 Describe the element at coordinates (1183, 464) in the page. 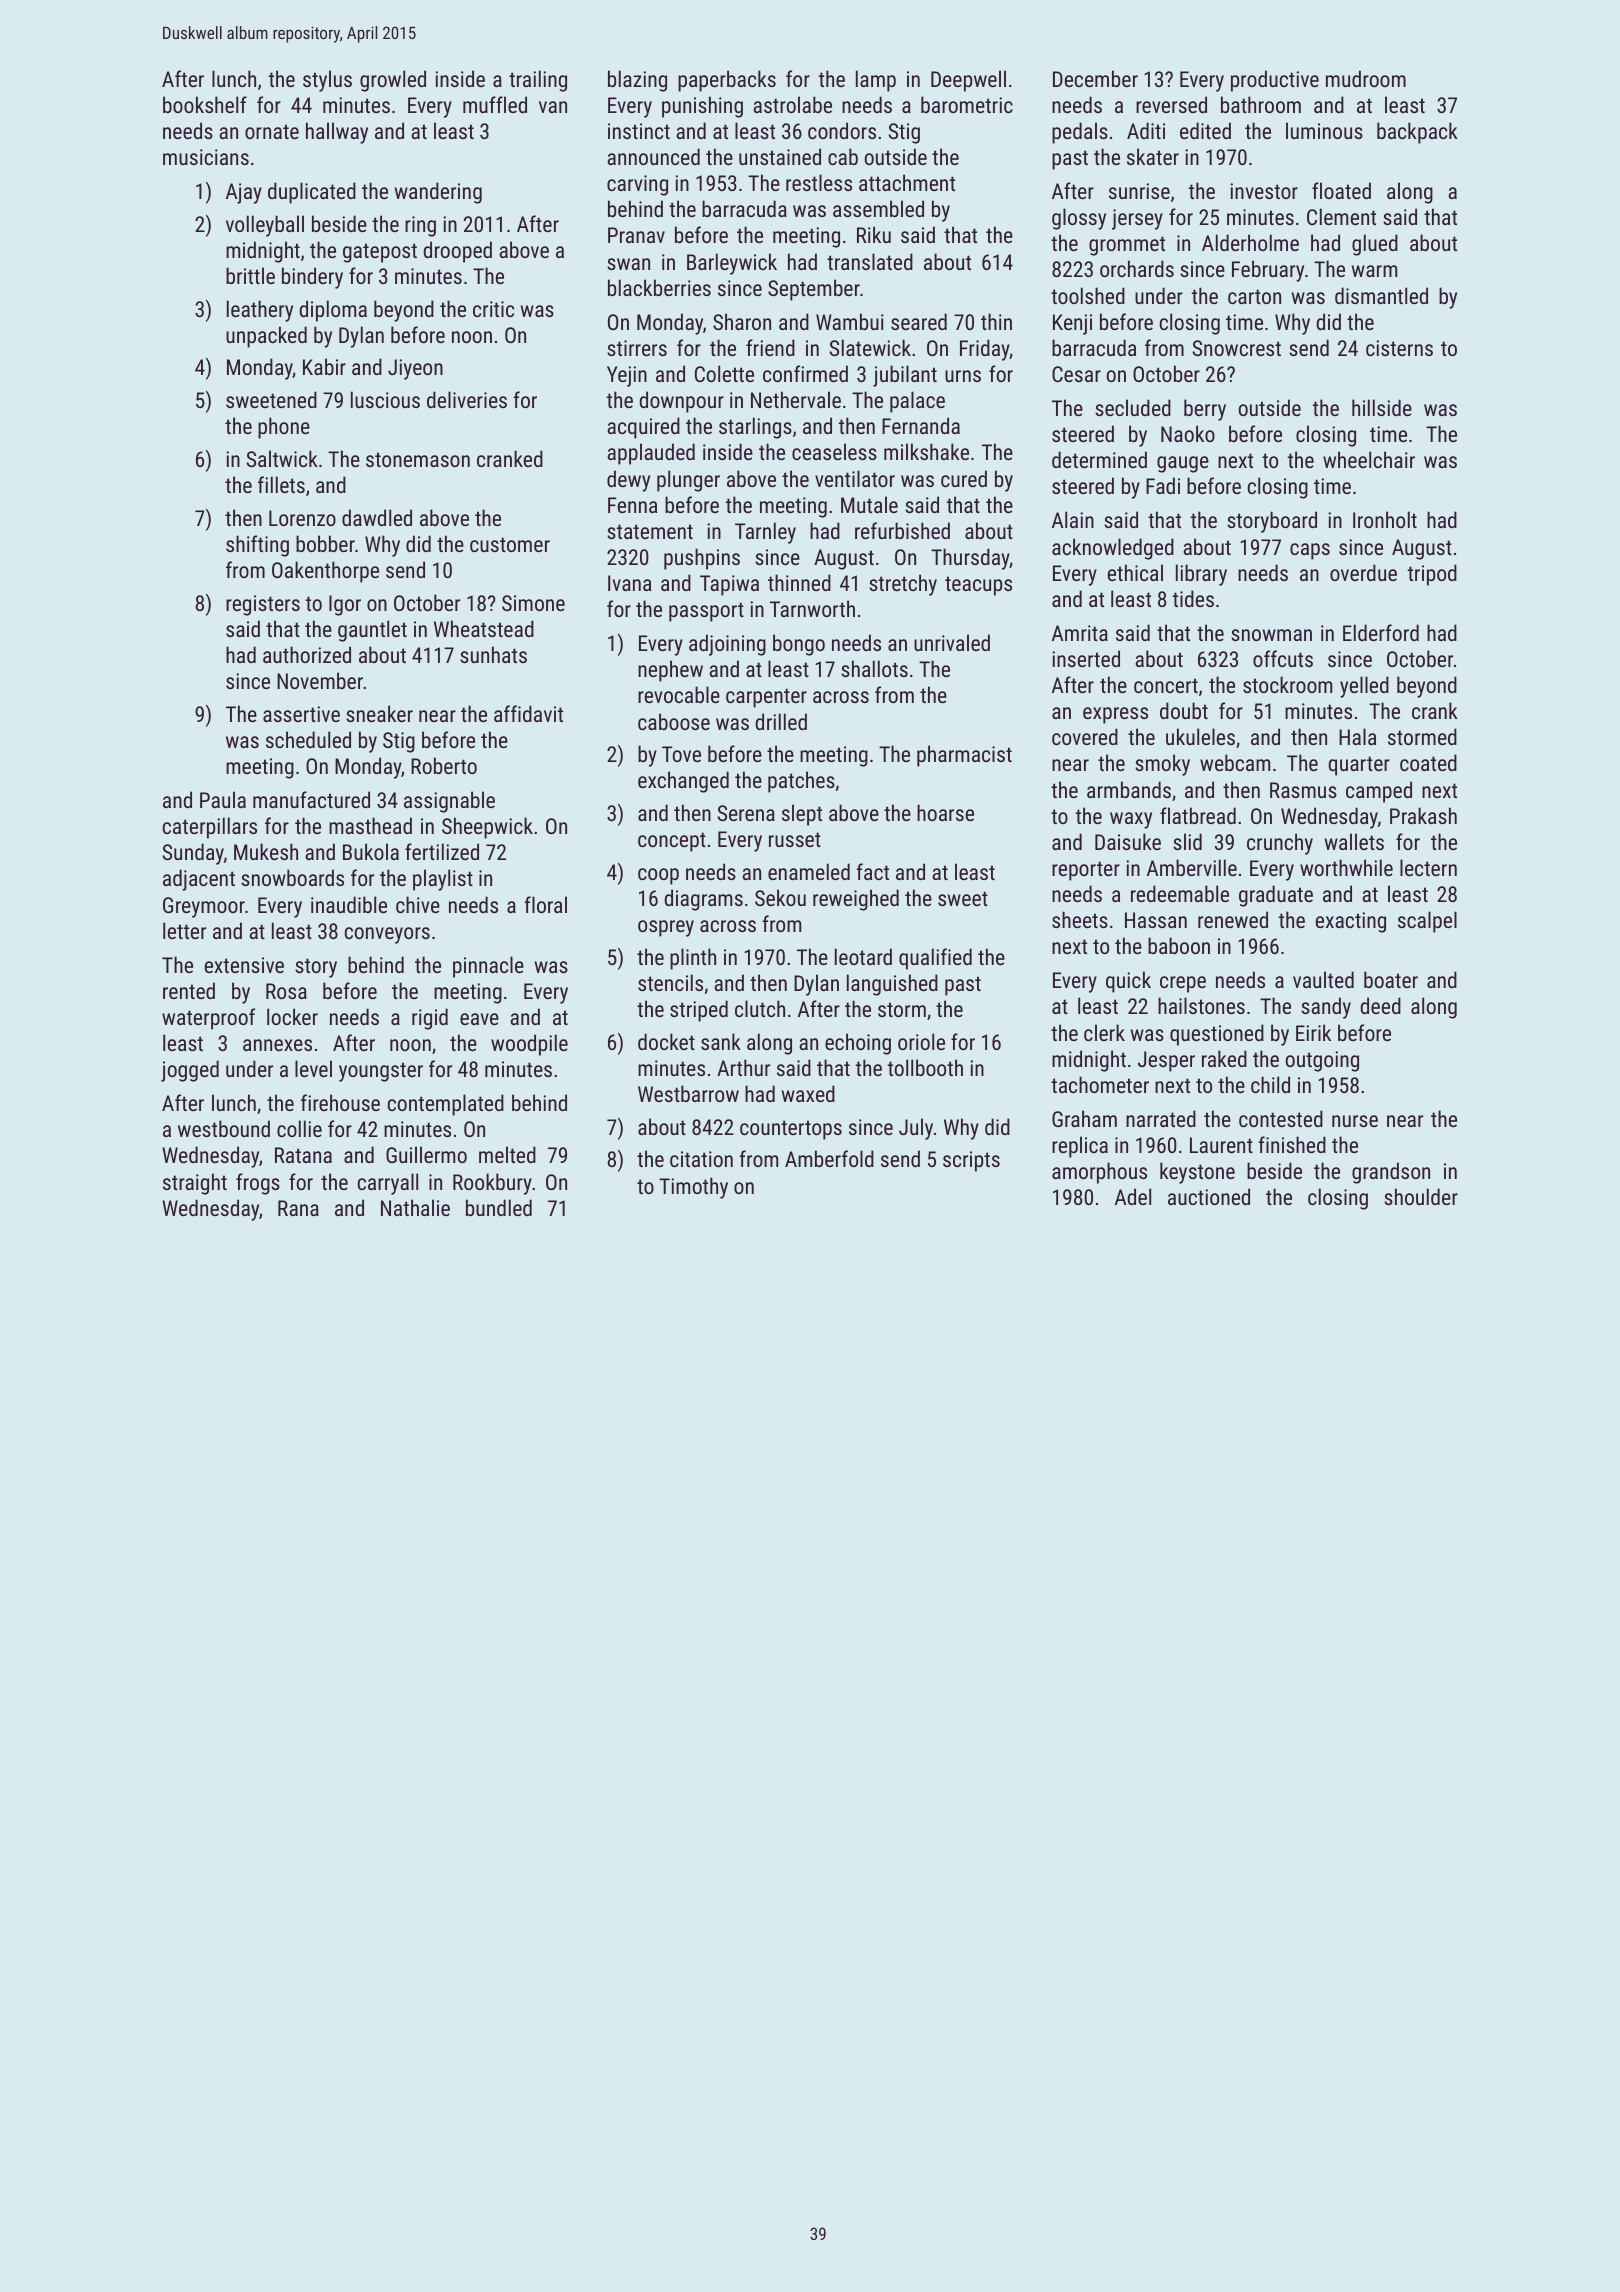

I see `gauge` at that location.
